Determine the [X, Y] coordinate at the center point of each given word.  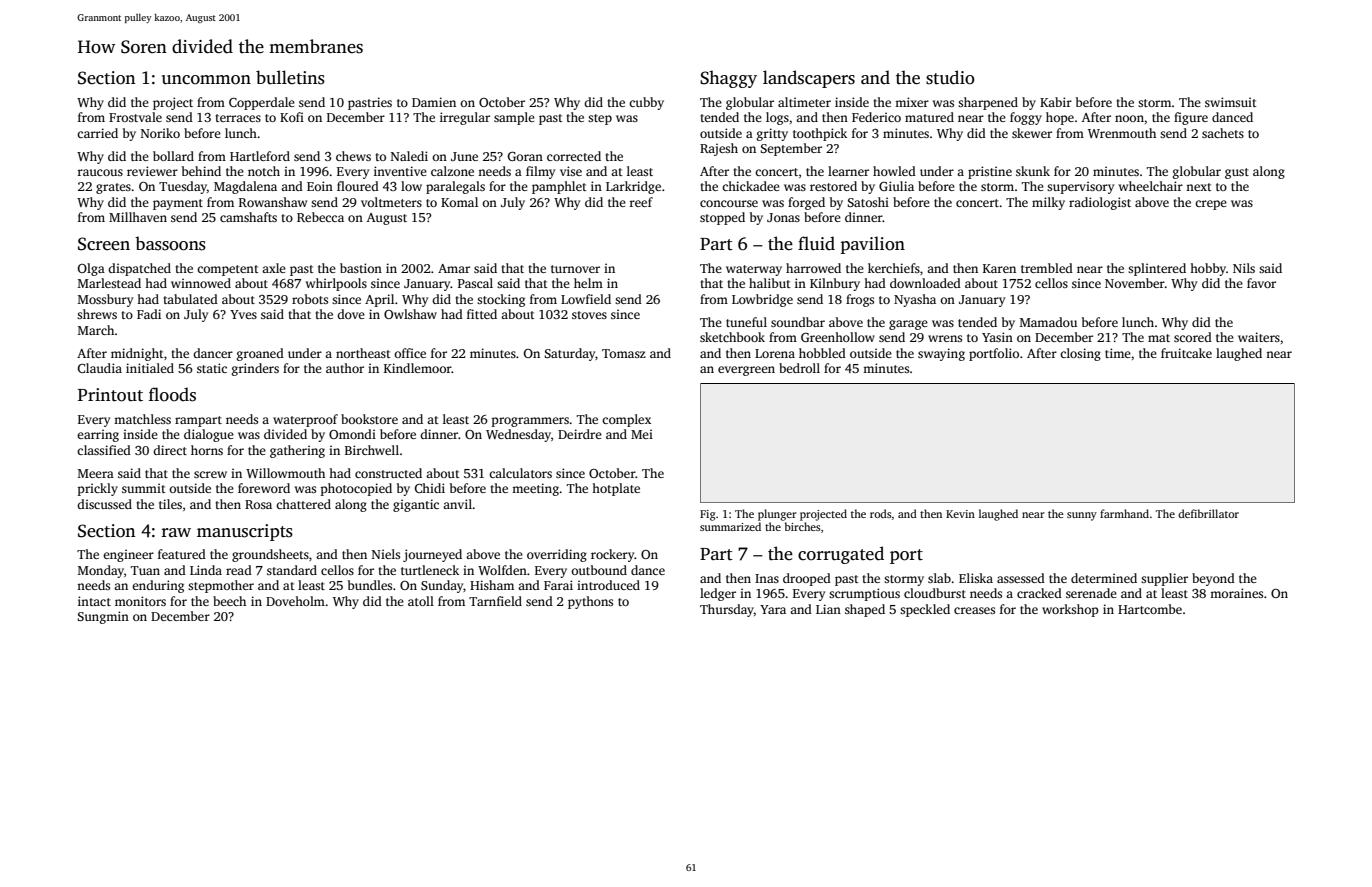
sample [514, 118]
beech [229, 601]
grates [113, 188]
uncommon [206, 80]
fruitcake [1186, 353]
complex [626, 420]
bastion [361, 268]
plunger [777, 515]
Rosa [258, 504]
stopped [722, 218]
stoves [589, 315]
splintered [1157, 269]
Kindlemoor [418, 368]
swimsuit [1231, 102]
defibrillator [1208, 513]
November [1135, 283]
